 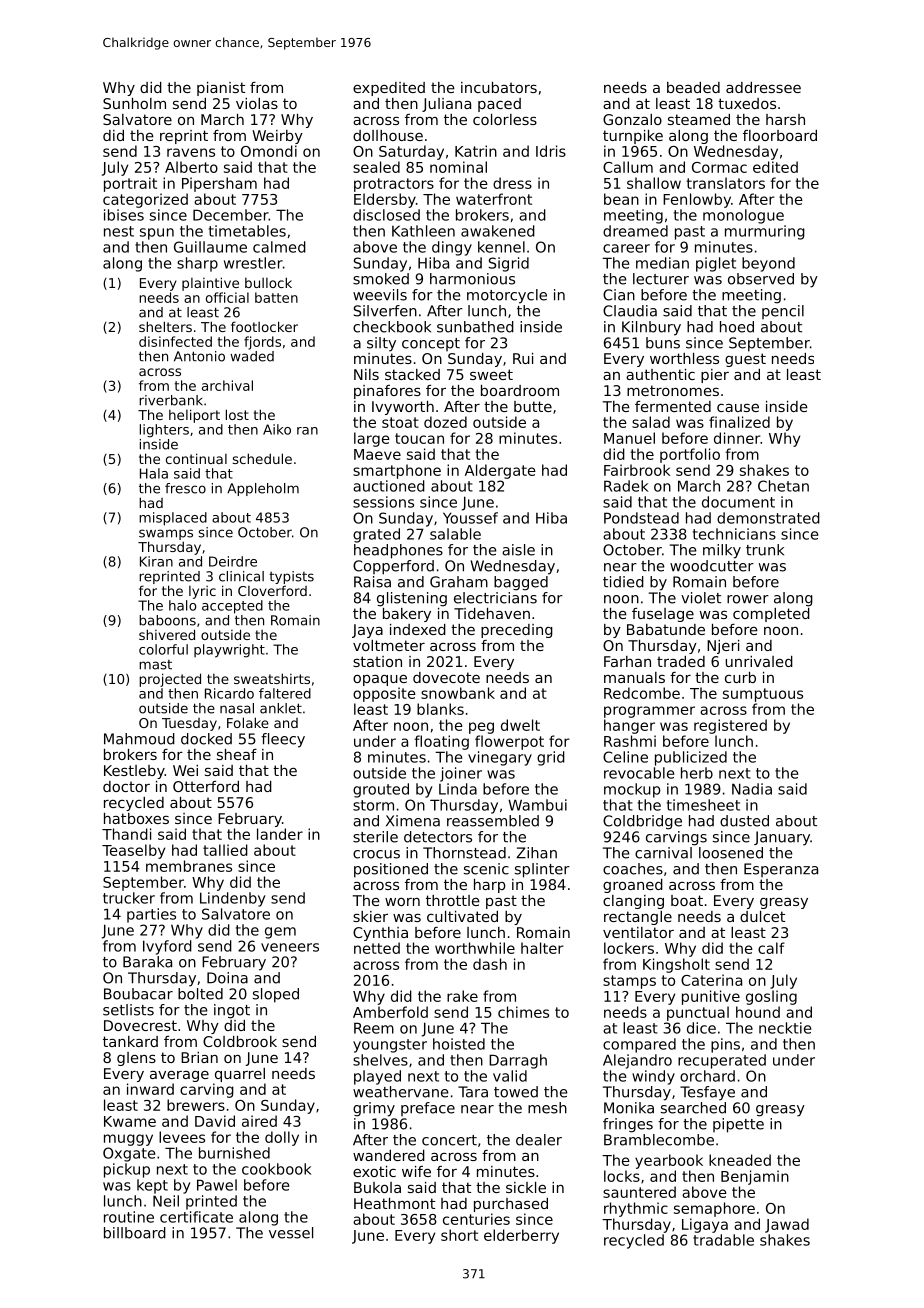 What do you see at coordinates (765, 550) in the screenshot?
I see `trunk` at bounding box center [765, 550].
